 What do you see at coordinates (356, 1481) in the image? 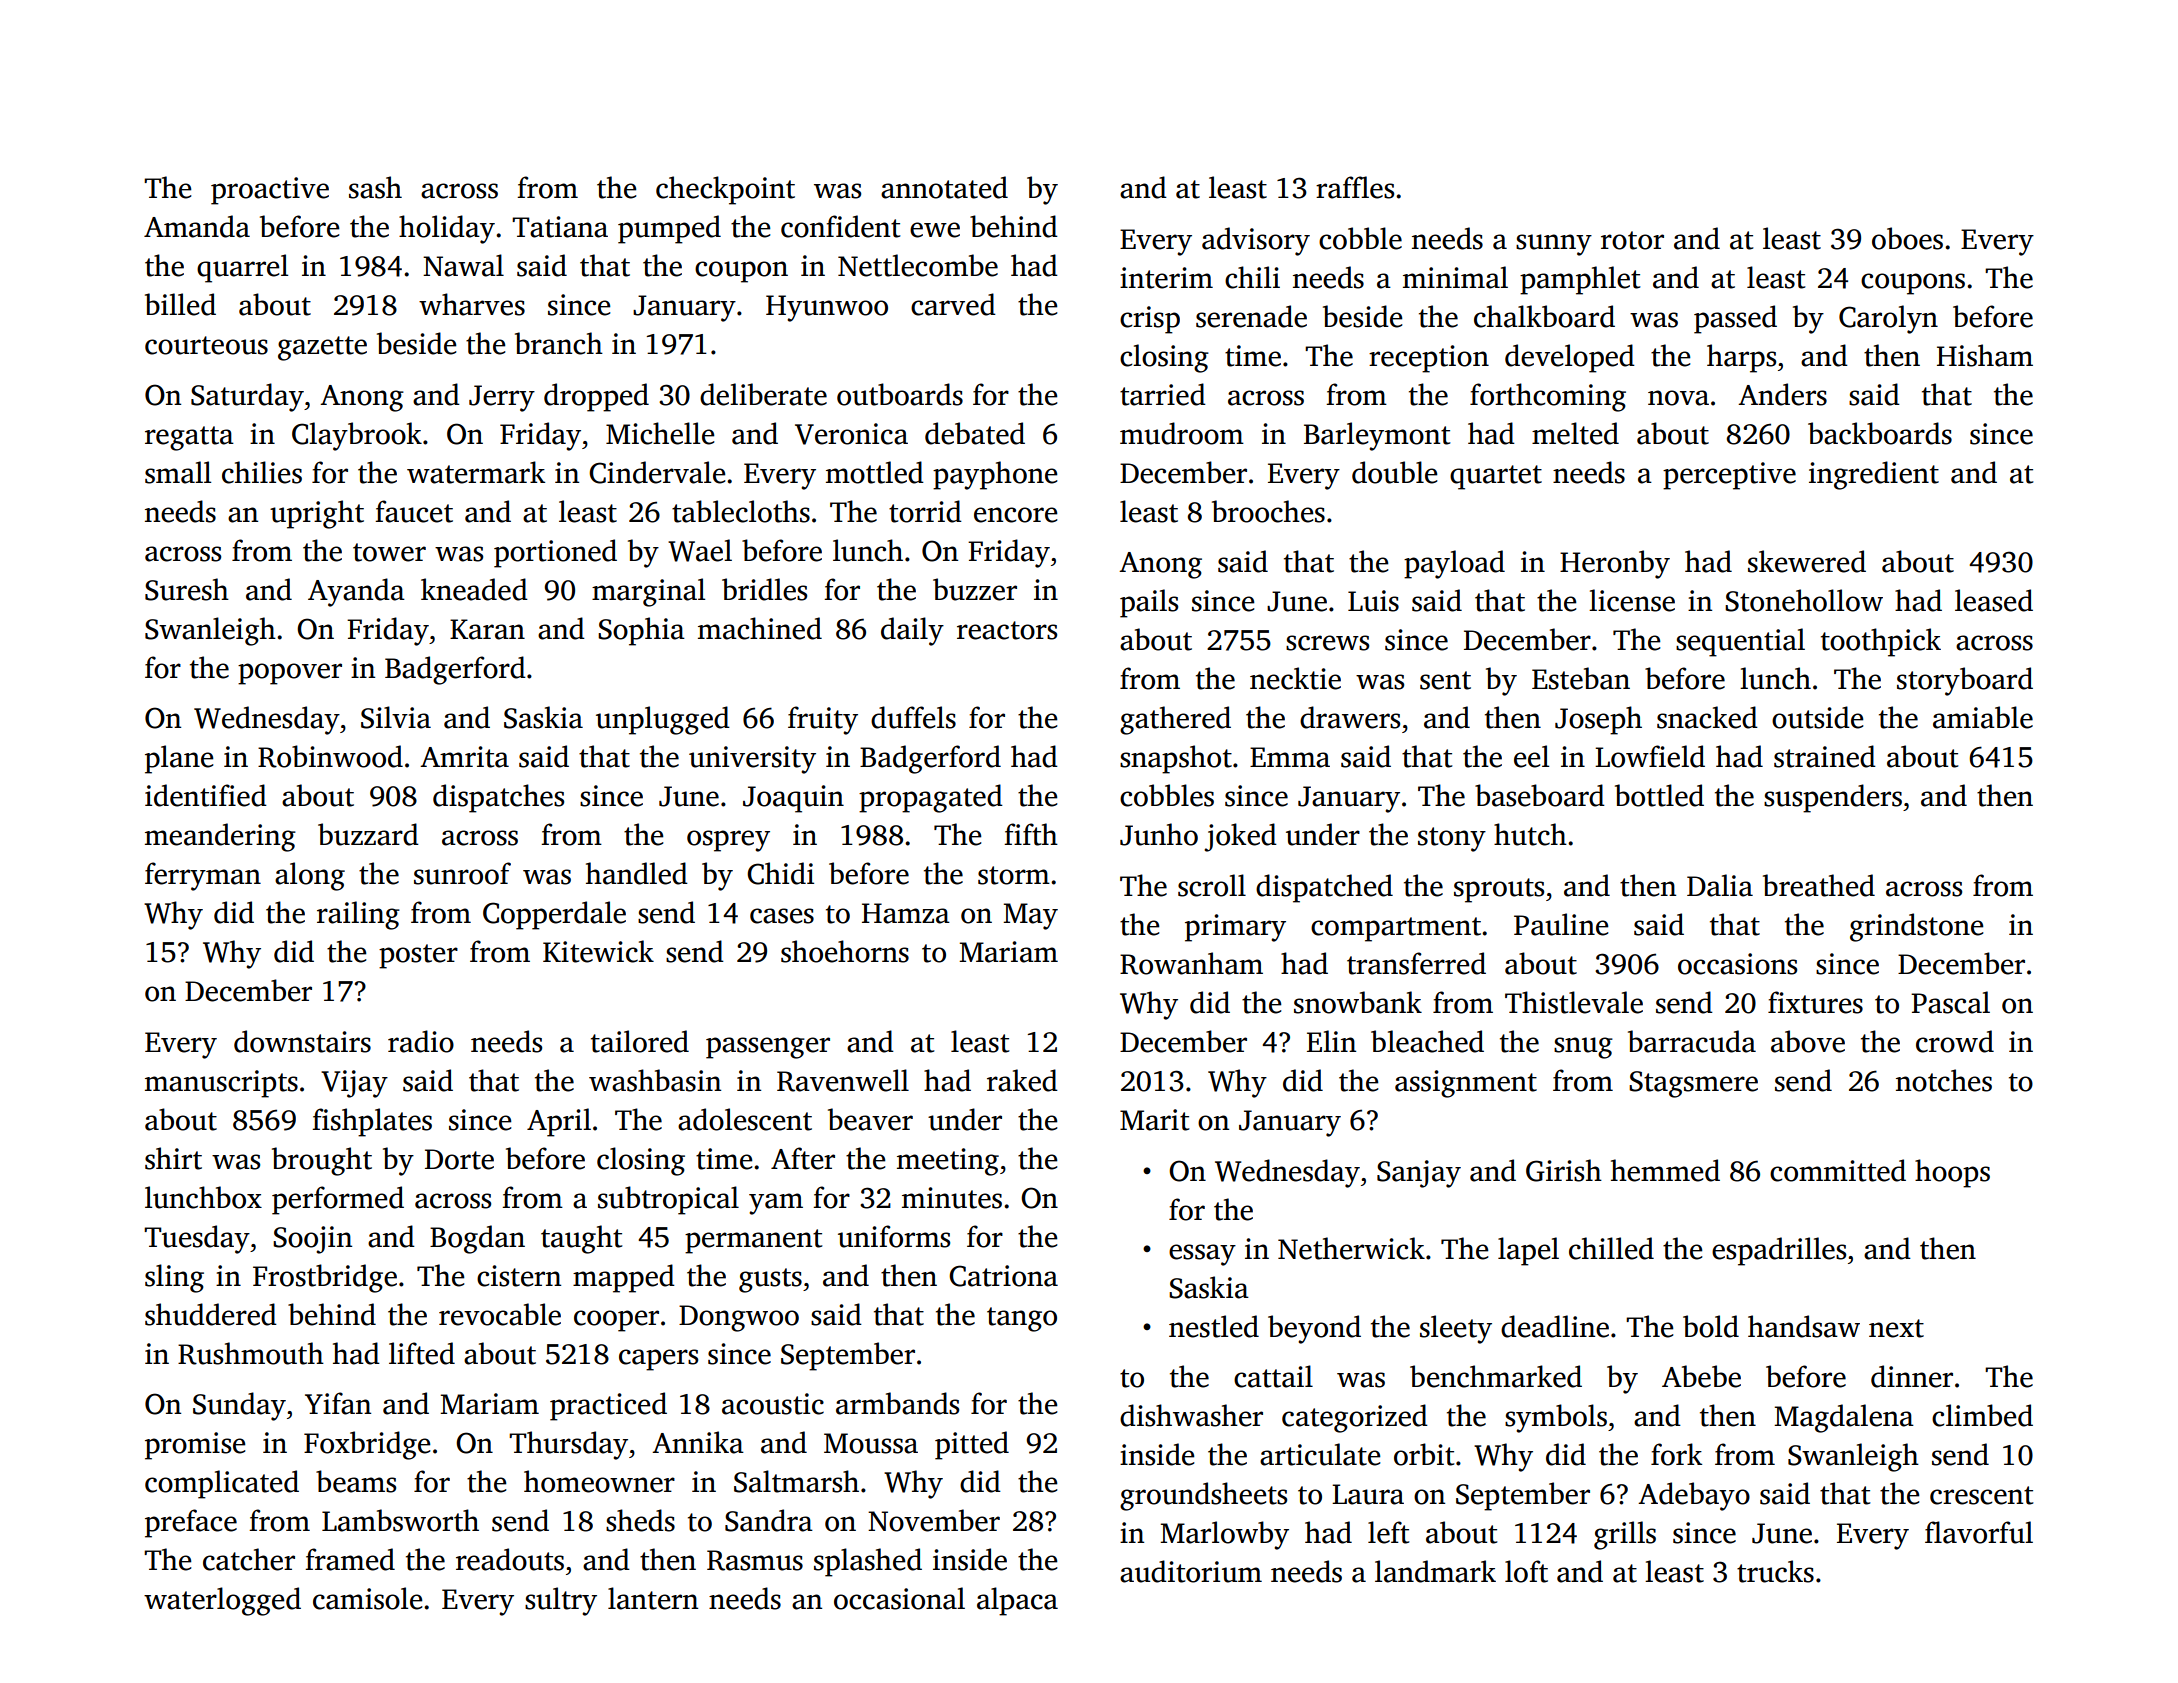
I see `beams` at bounding box center [356, 1481].
